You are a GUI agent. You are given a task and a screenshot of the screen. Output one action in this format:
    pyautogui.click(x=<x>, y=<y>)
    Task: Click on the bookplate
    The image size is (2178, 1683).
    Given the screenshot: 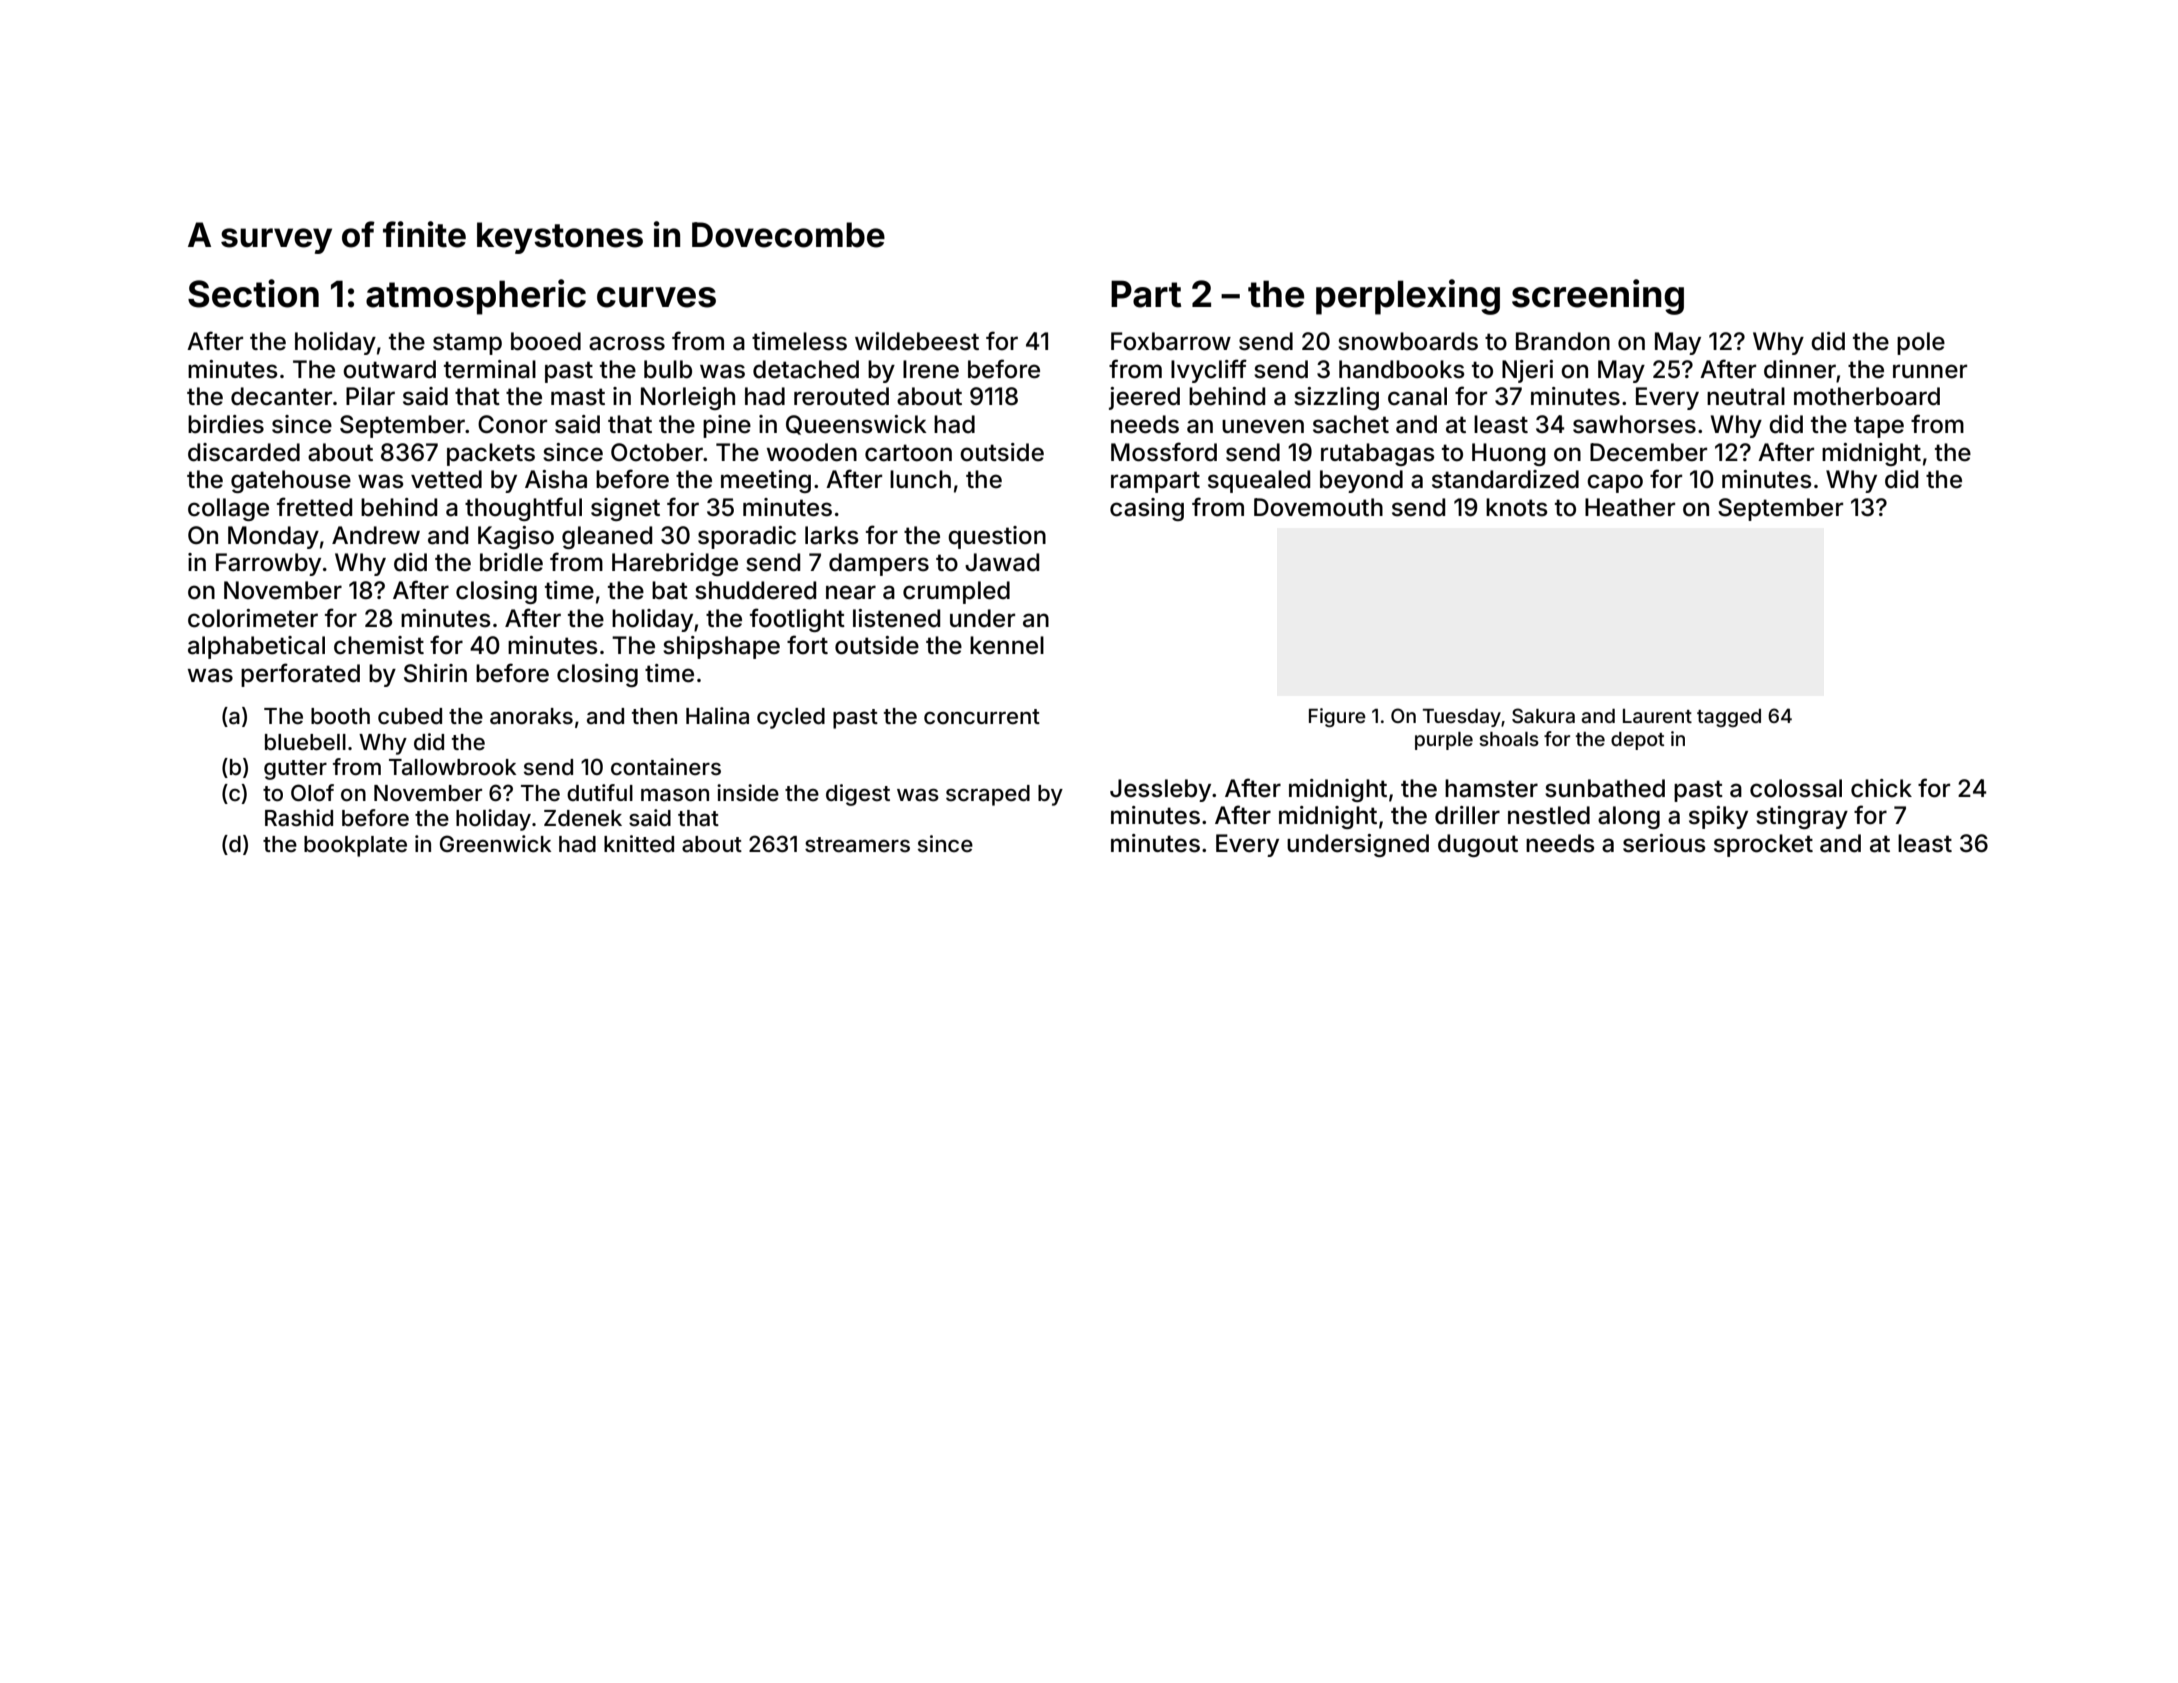 What is the action you would take?
    pyautogui.click(x=355, y=846)
